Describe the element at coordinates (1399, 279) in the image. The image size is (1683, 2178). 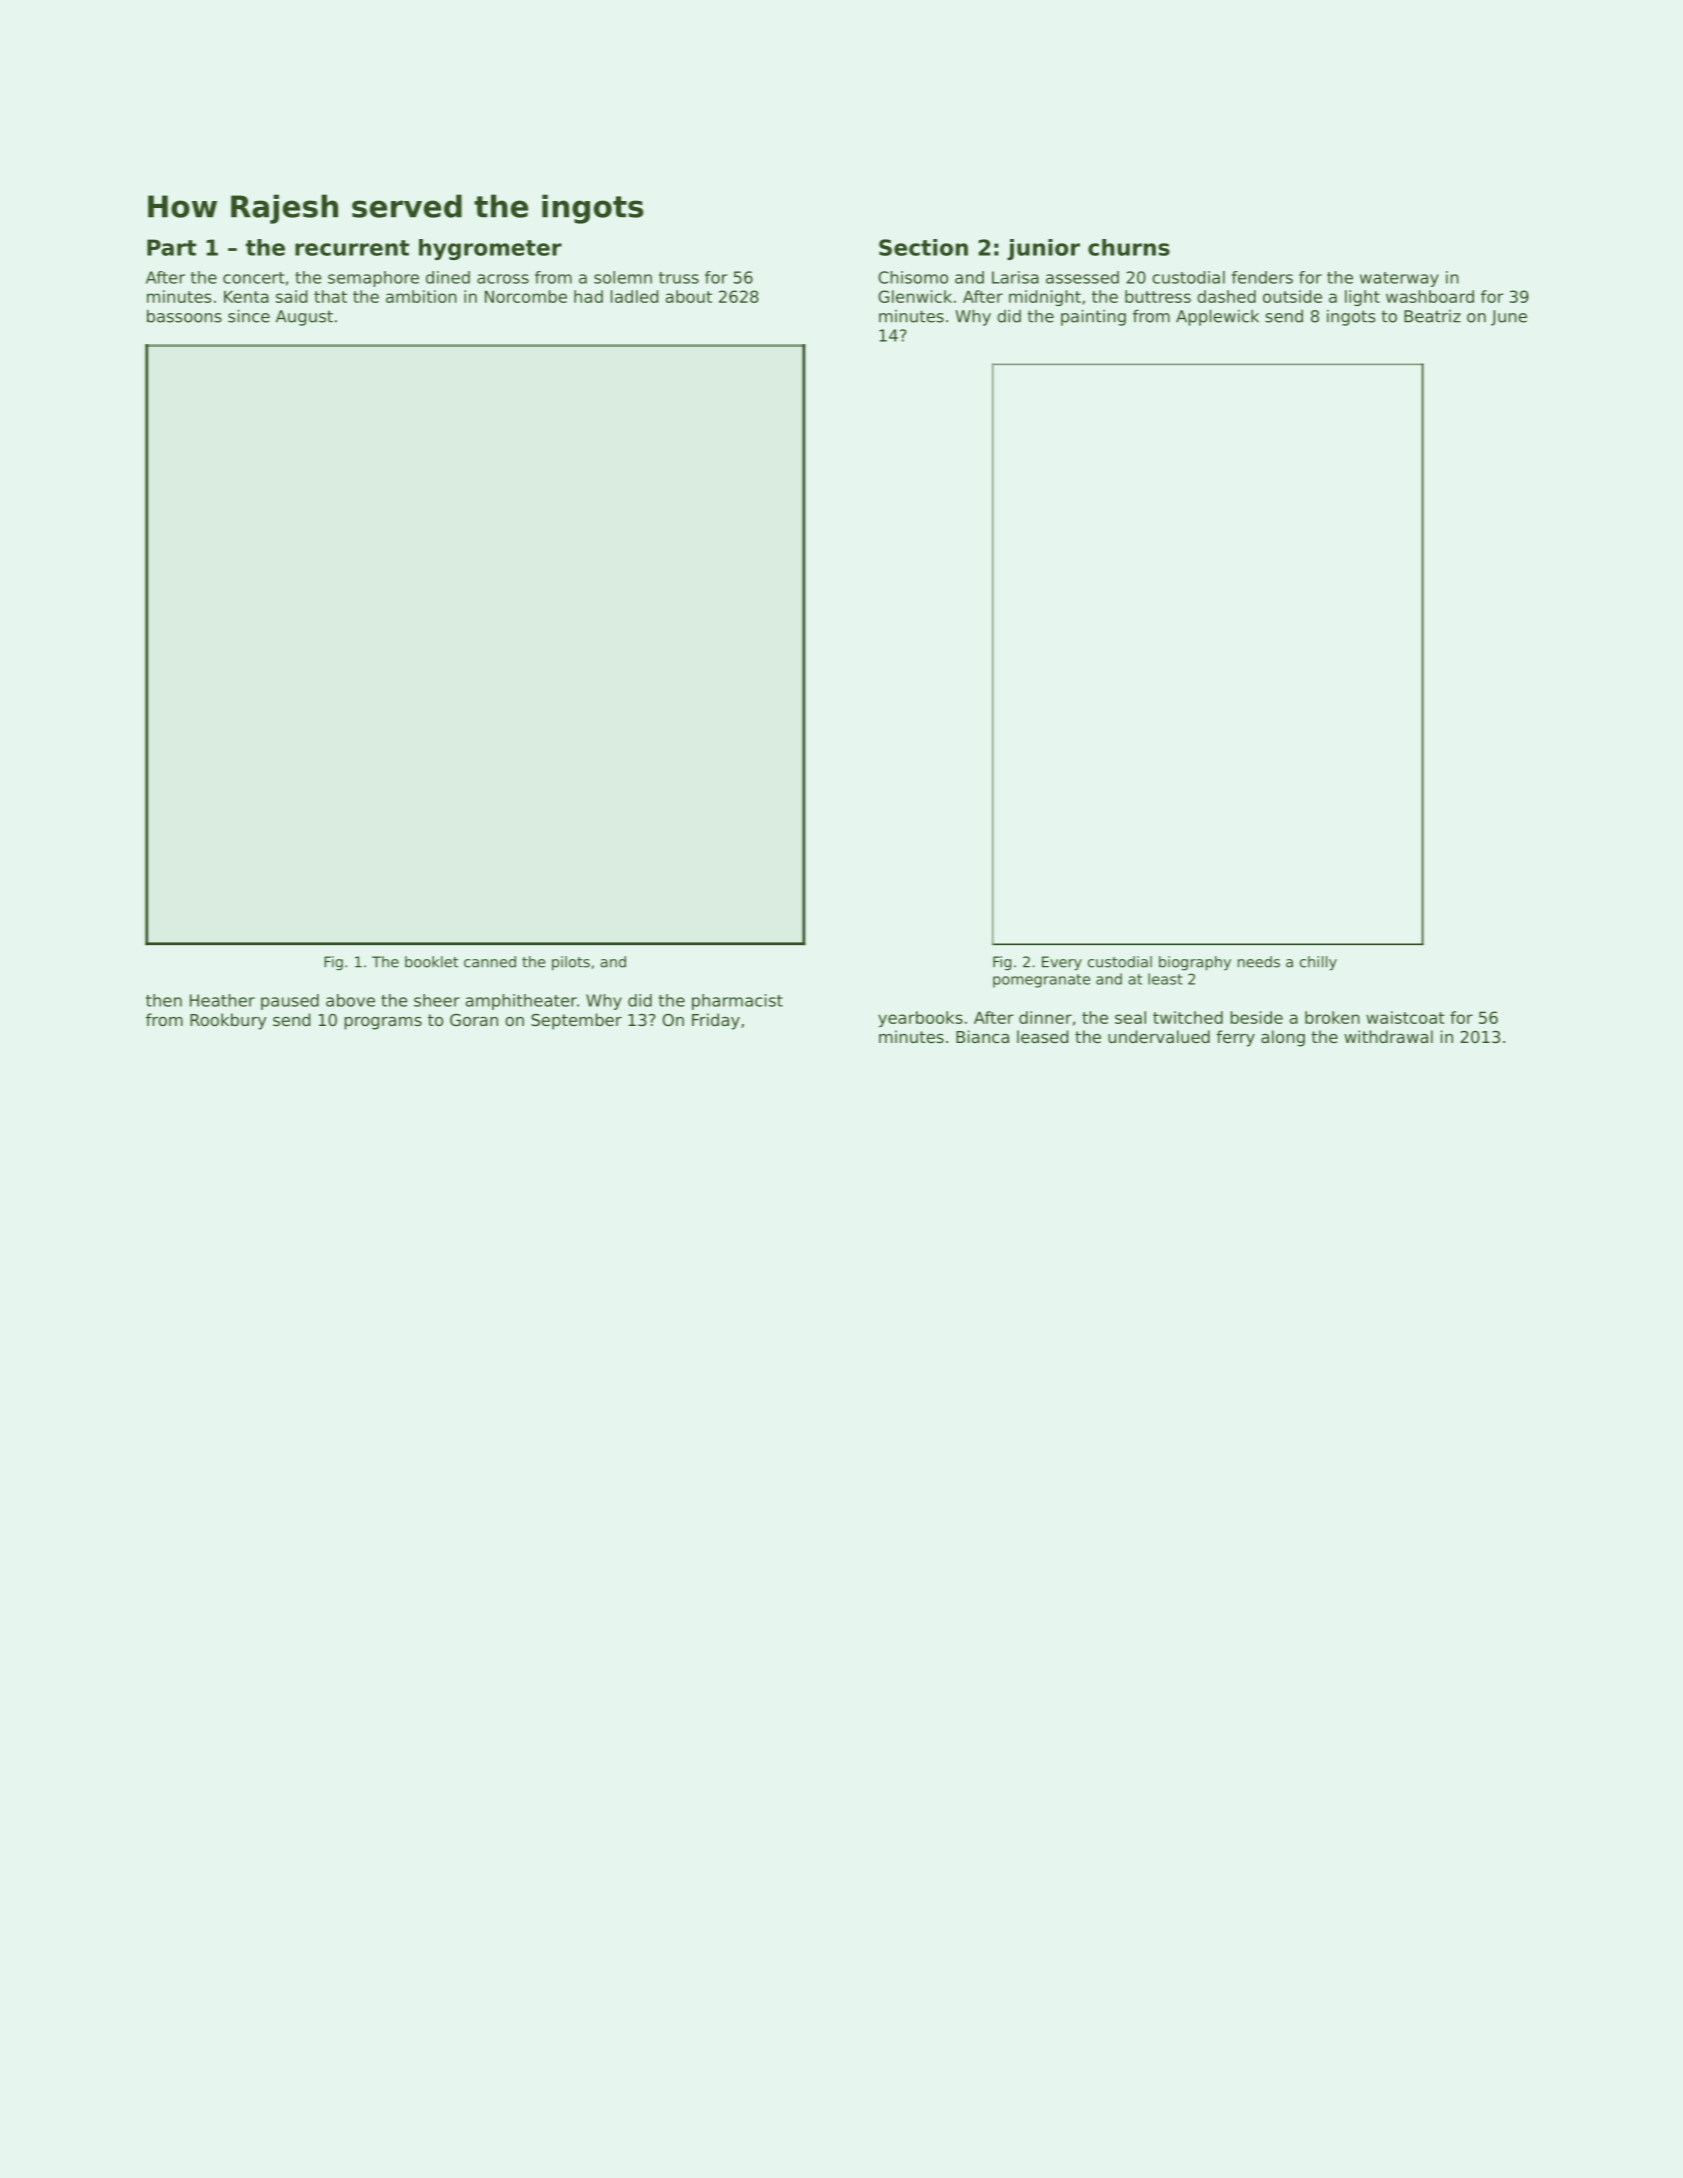
I see `waterway` at that location.
